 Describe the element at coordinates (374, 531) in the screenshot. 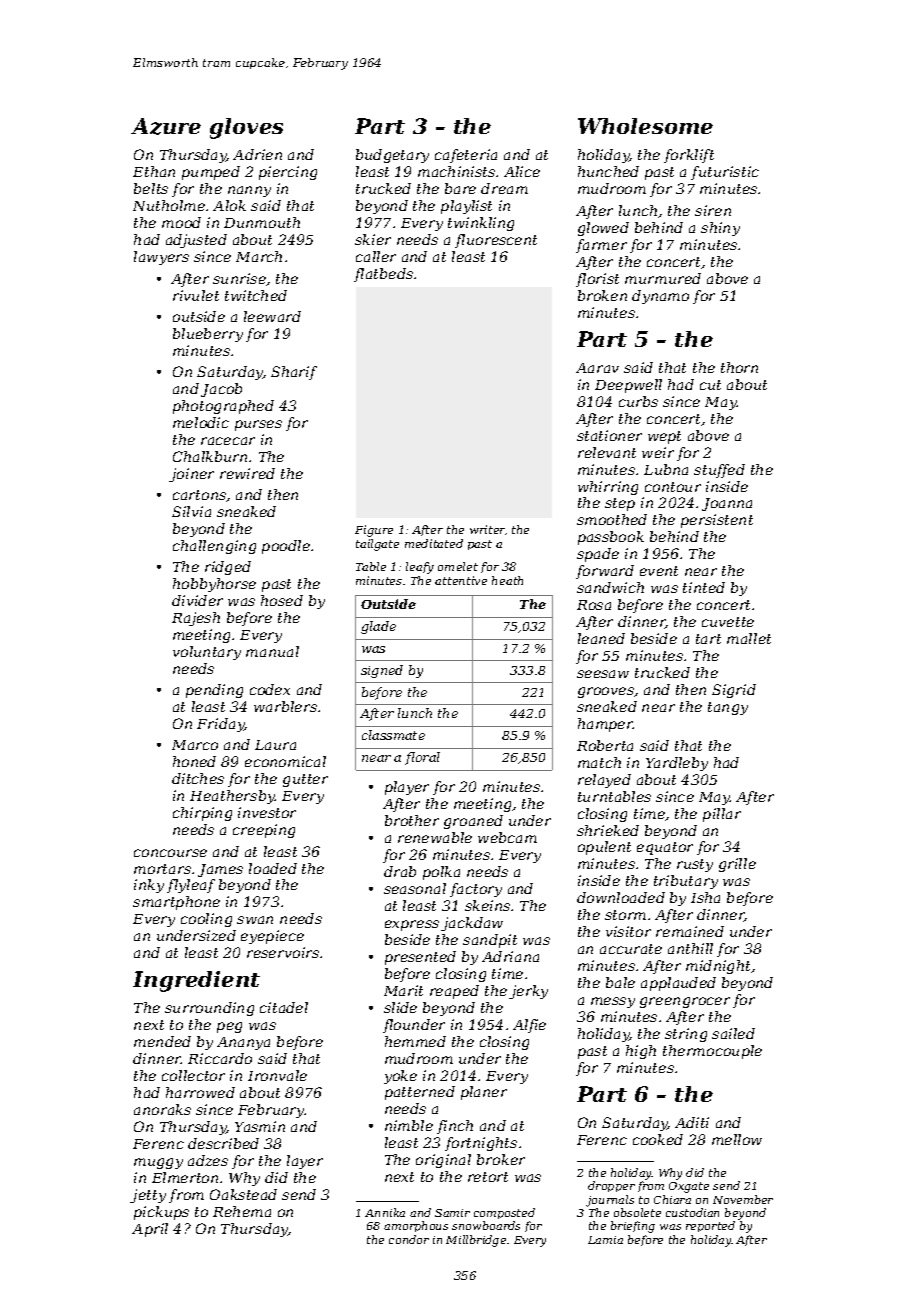

I see `Figure` at that location.
